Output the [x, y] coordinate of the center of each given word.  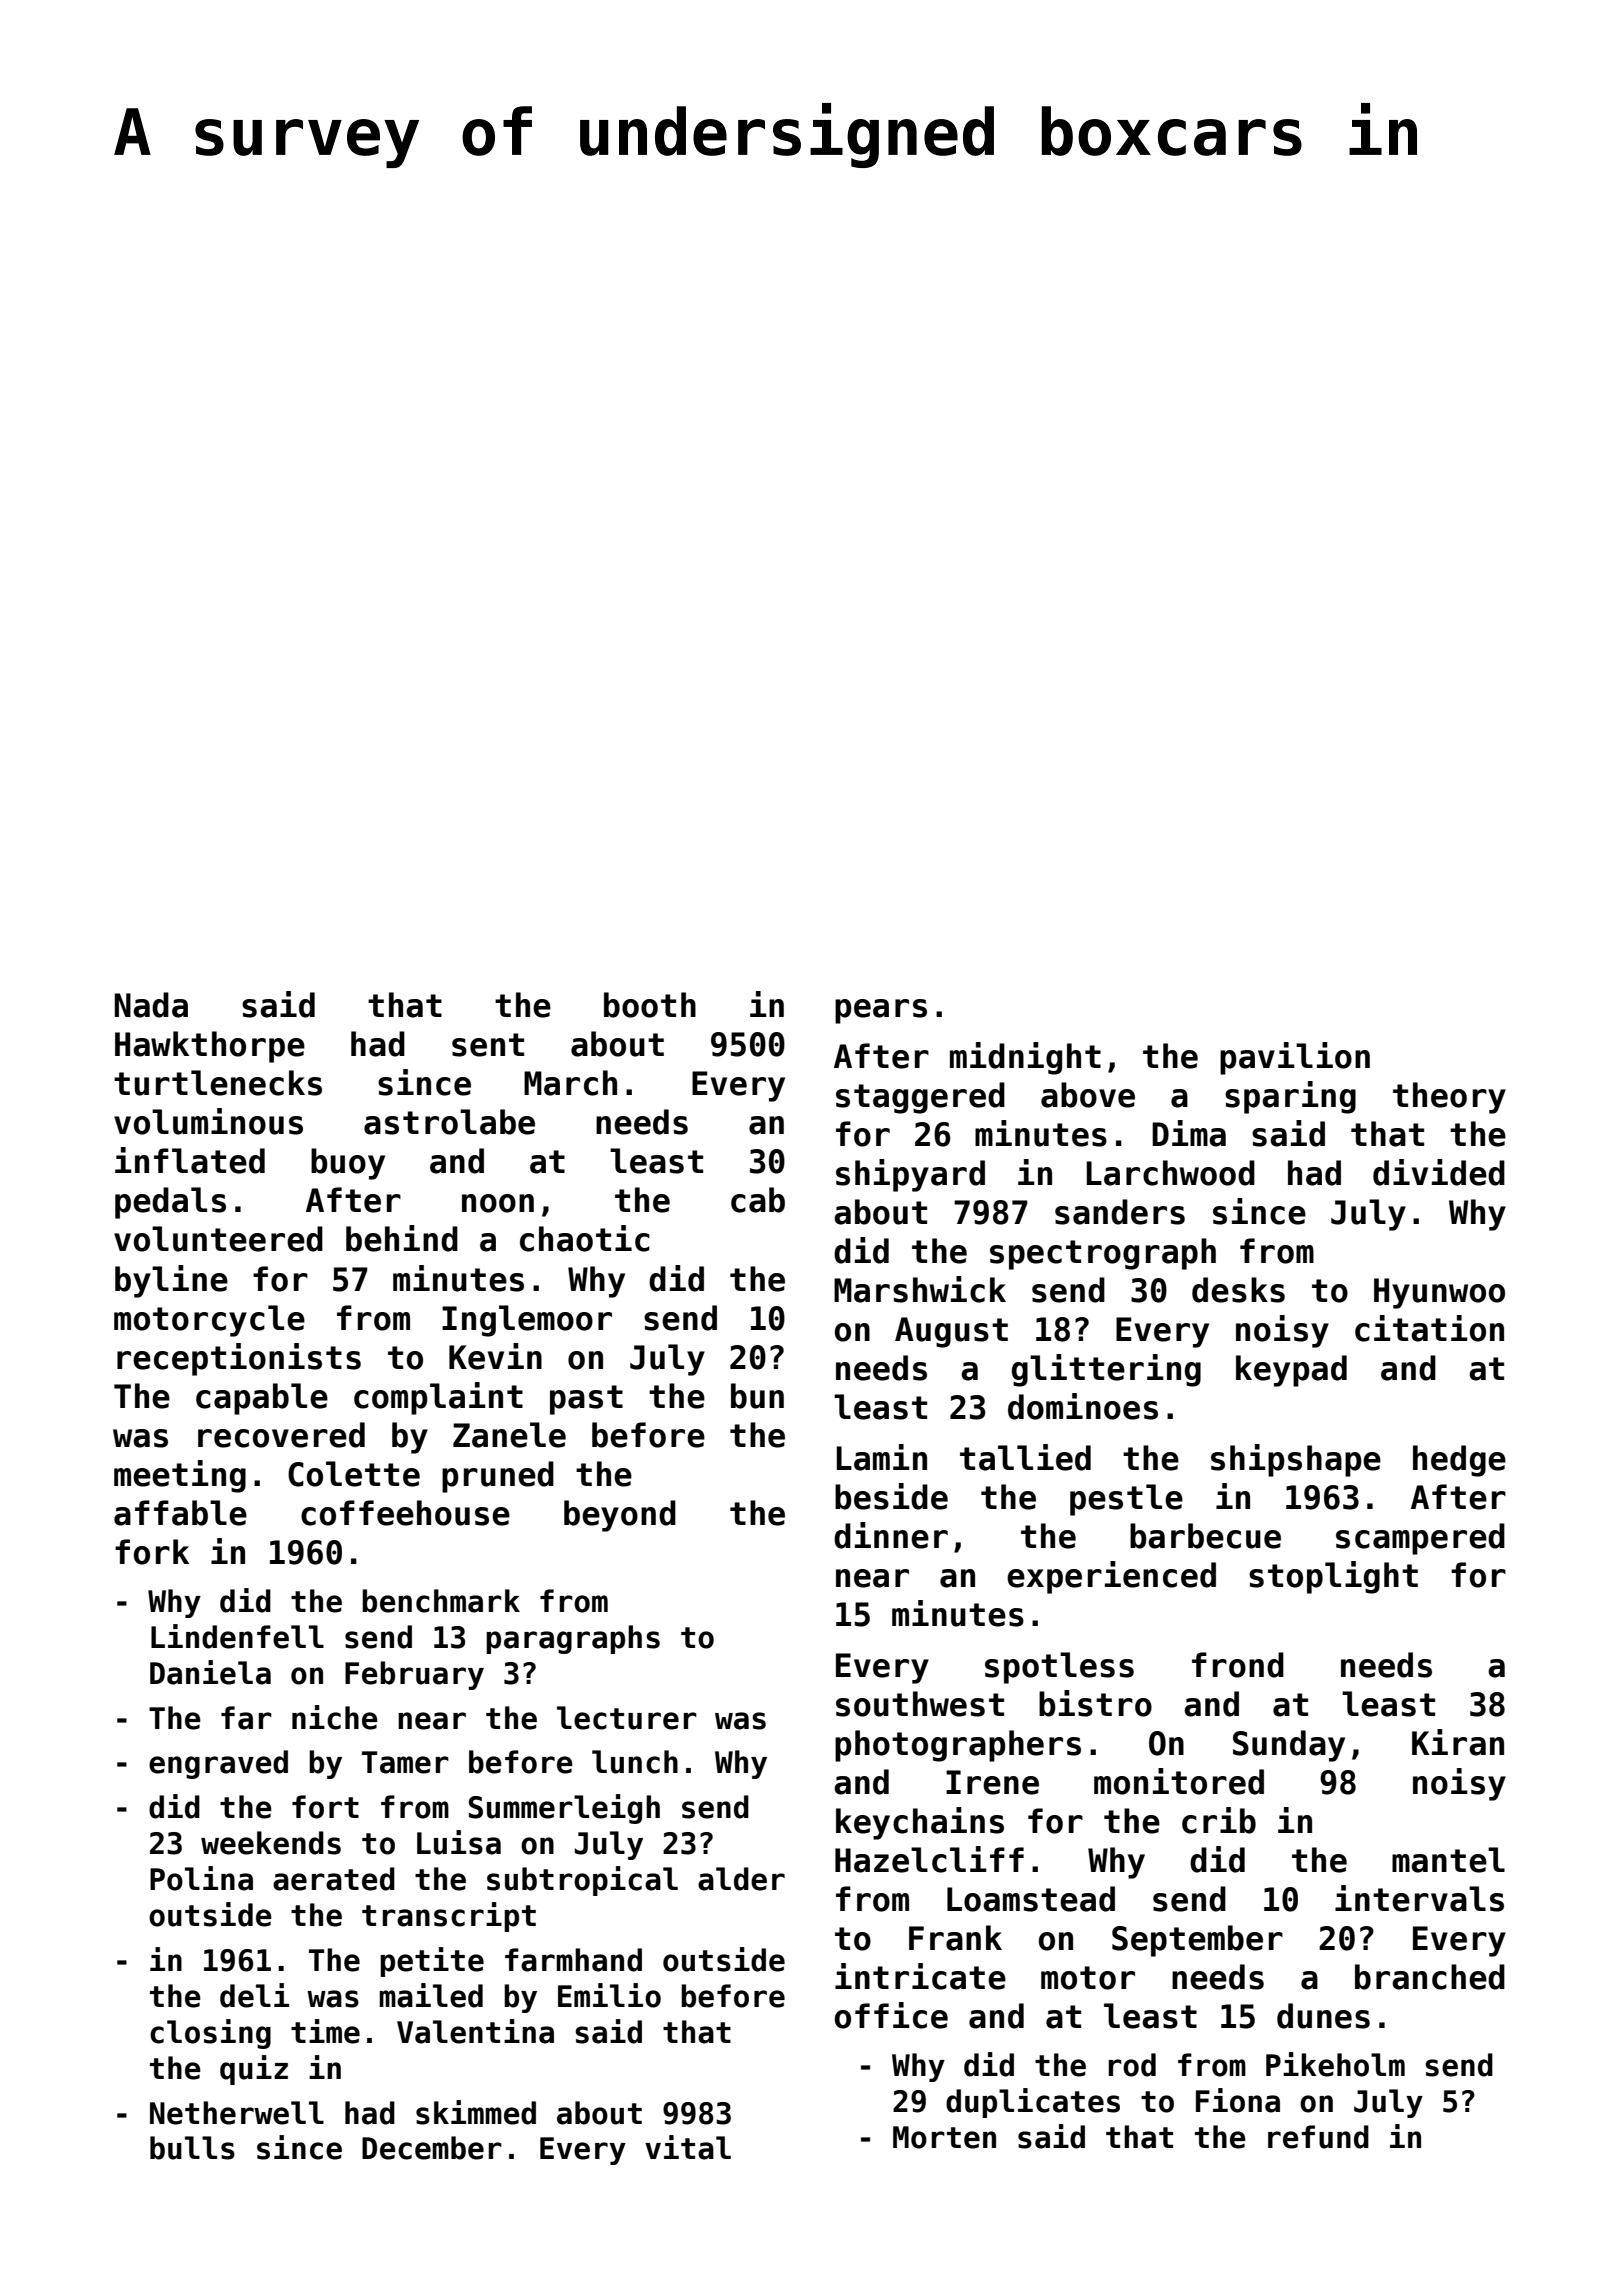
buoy [348, 1164]
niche [335, 1717]
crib [1219, 1820]
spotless [1059, 1668]
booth [650, 1005]
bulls [192, 2148]
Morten [944, 2137]
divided [1439, 1172]
